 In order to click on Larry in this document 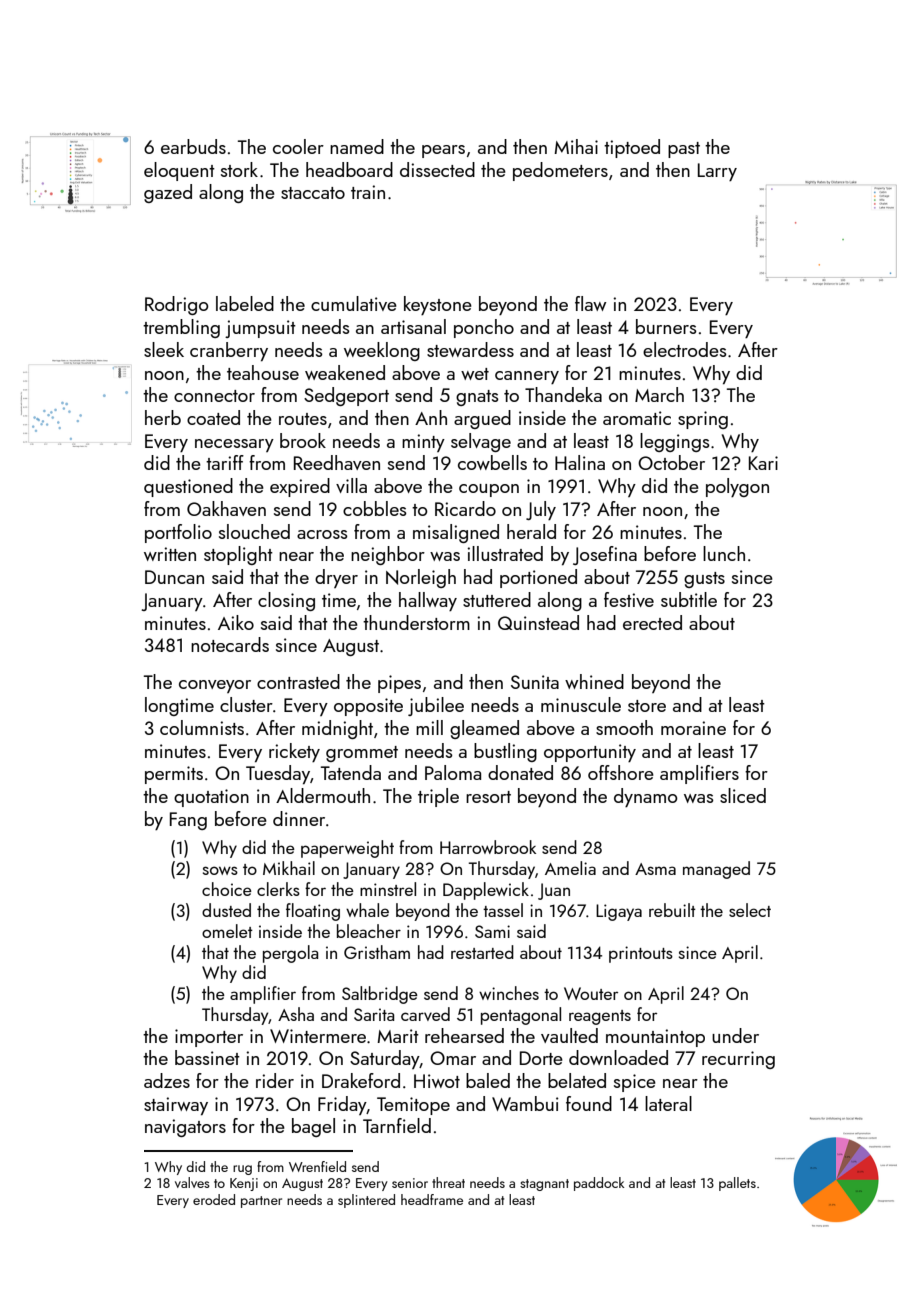, I will do `click(717, 172)`.
